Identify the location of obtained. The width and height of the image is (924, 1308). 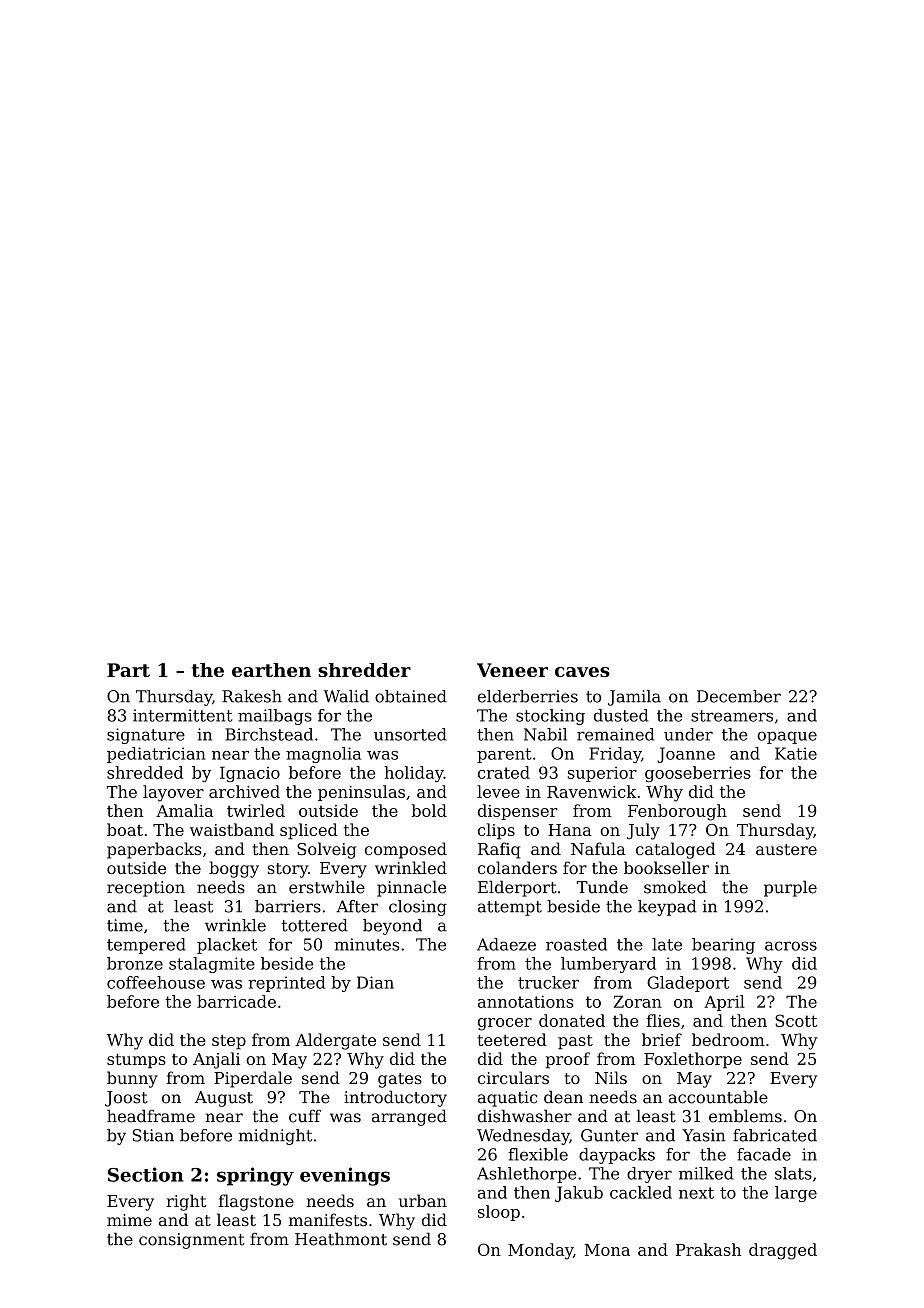
(411, 696).
